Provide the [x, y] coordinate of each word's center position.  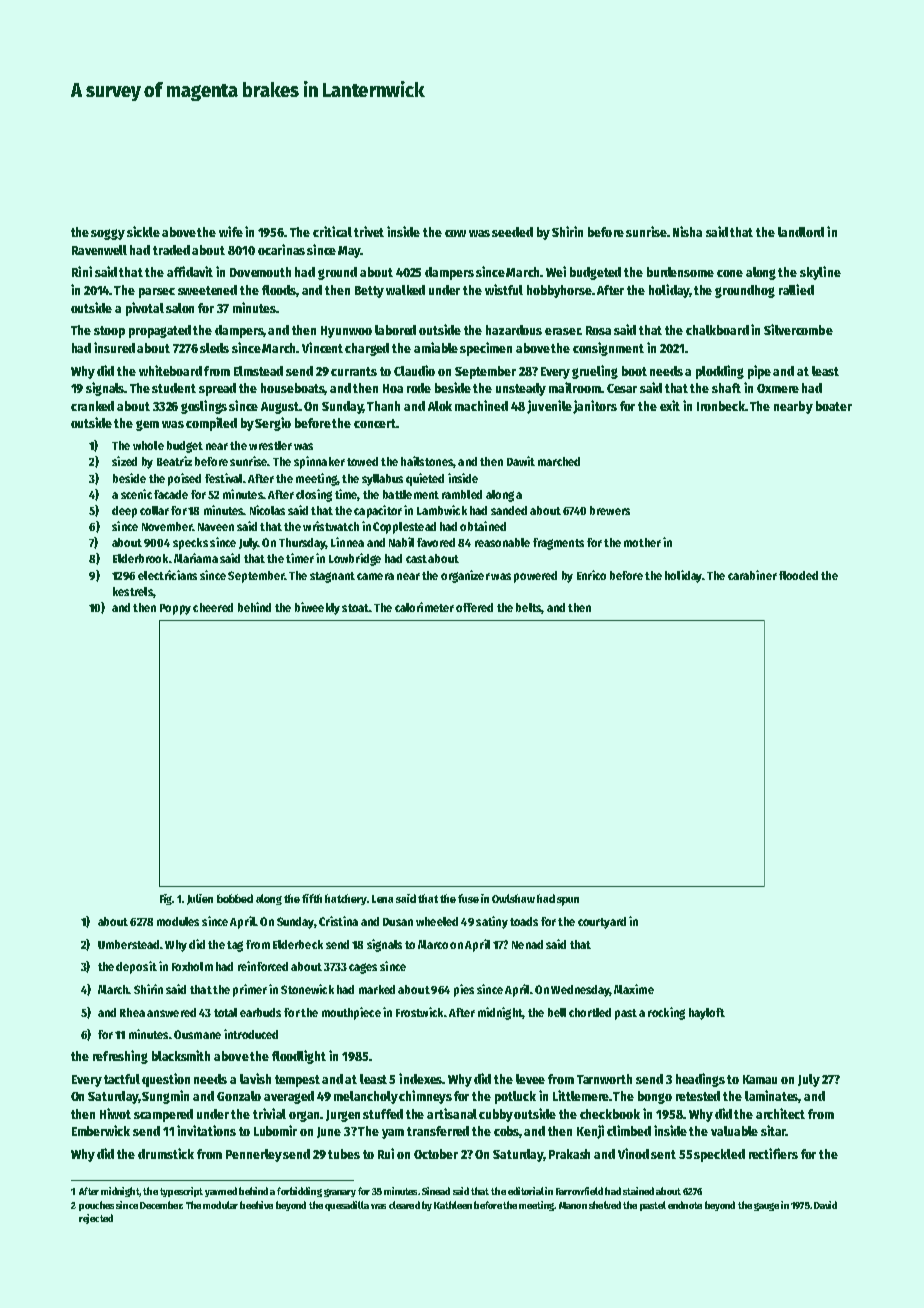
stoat [355, 608]
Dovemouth [260, 272]
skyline [820, 273]
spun [568, 901]
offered [474, 607]
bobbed [235, 898]
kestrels [133, 591]
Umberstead [128, 944]
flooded [798, 575]
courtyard [602, 923]
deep [124, 512]
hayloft [707, 1014]
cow [455, 233]
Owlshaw [513, 898]
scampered [163, 1115]
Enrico [591, 575]
